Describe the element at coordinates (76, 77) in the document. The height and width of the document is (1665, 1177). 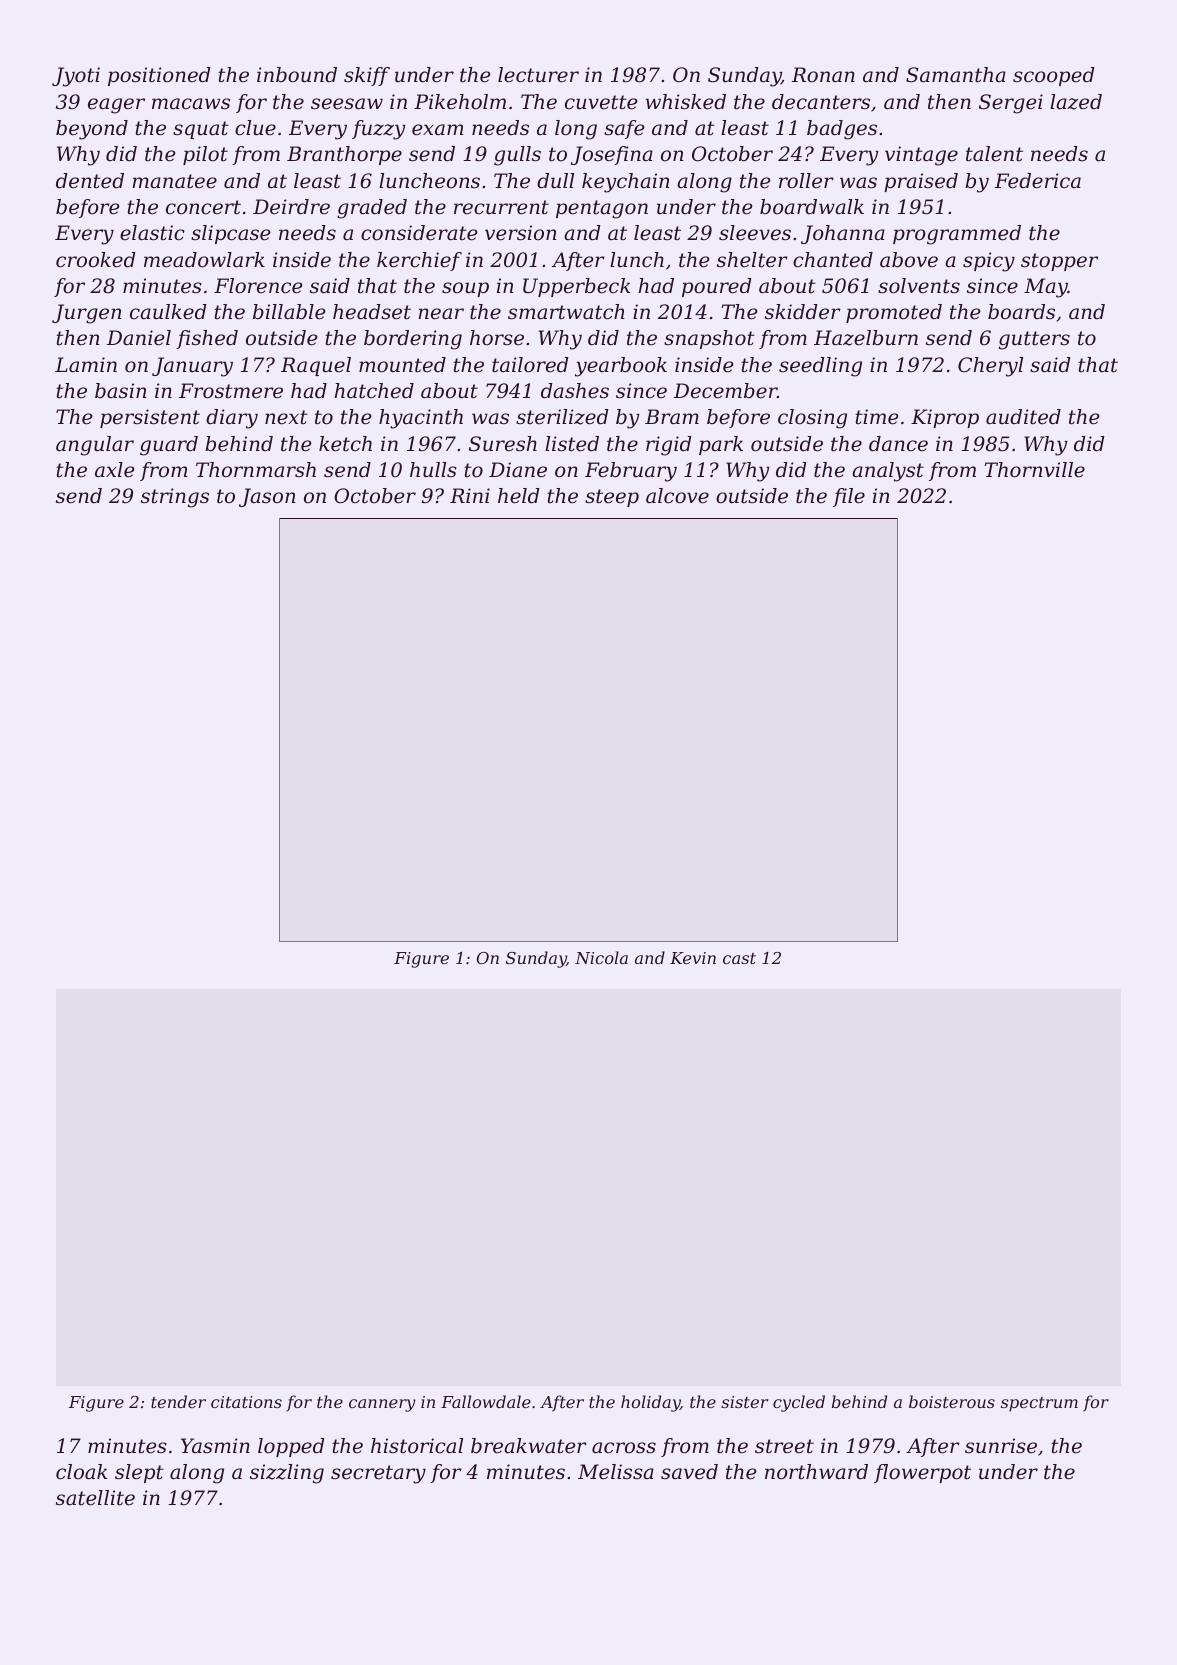
I see `Jyoti` at that location.
